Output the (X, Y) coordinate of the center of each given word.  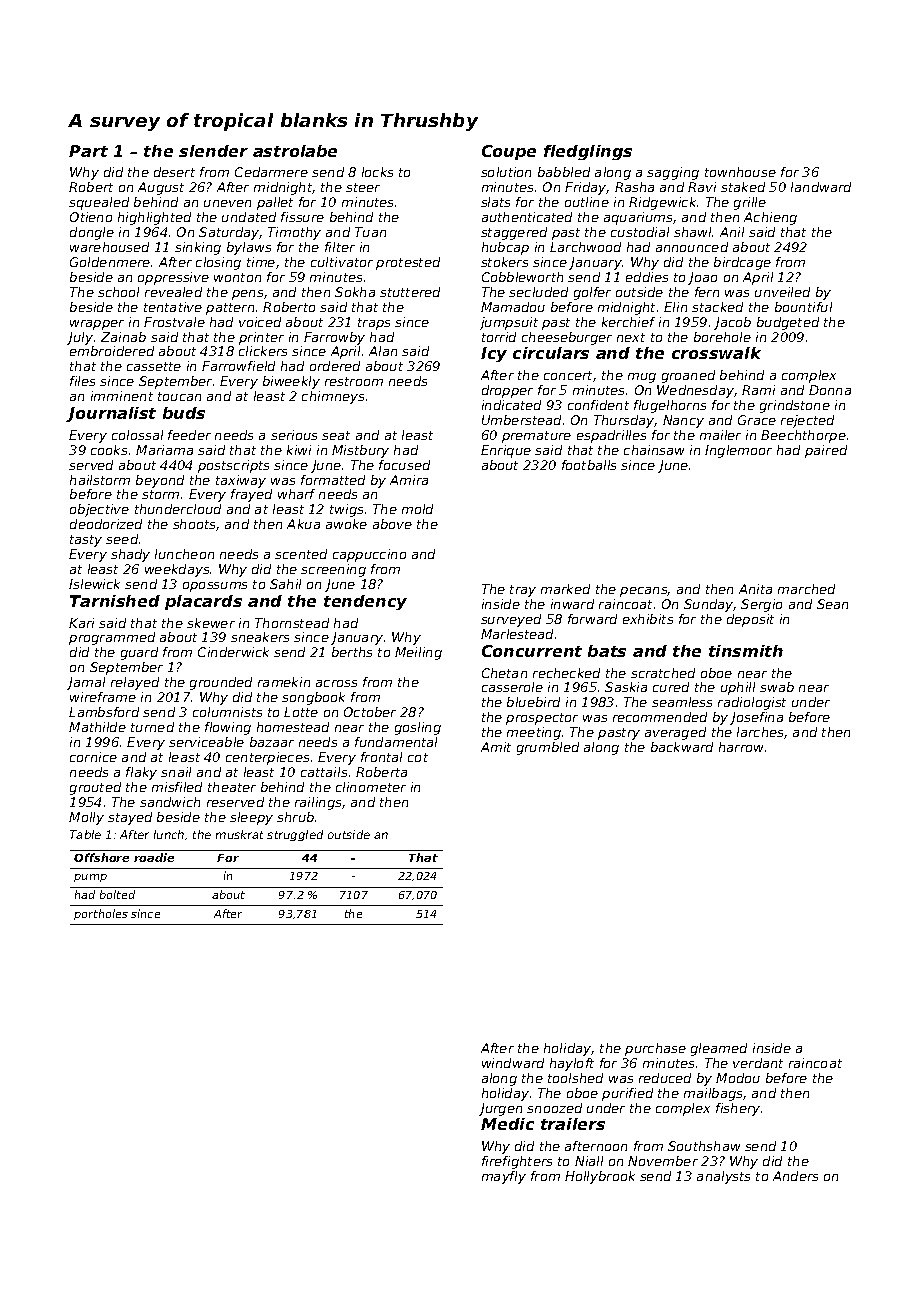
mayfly (504, 1177)
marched (806, 589)
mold (417, 509)
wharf (296, 494)
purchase (655, 1049)
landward (821, 187)
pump (90, 878)
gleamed (719, 1049)
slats (495, 202)
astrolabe (295, 151)
